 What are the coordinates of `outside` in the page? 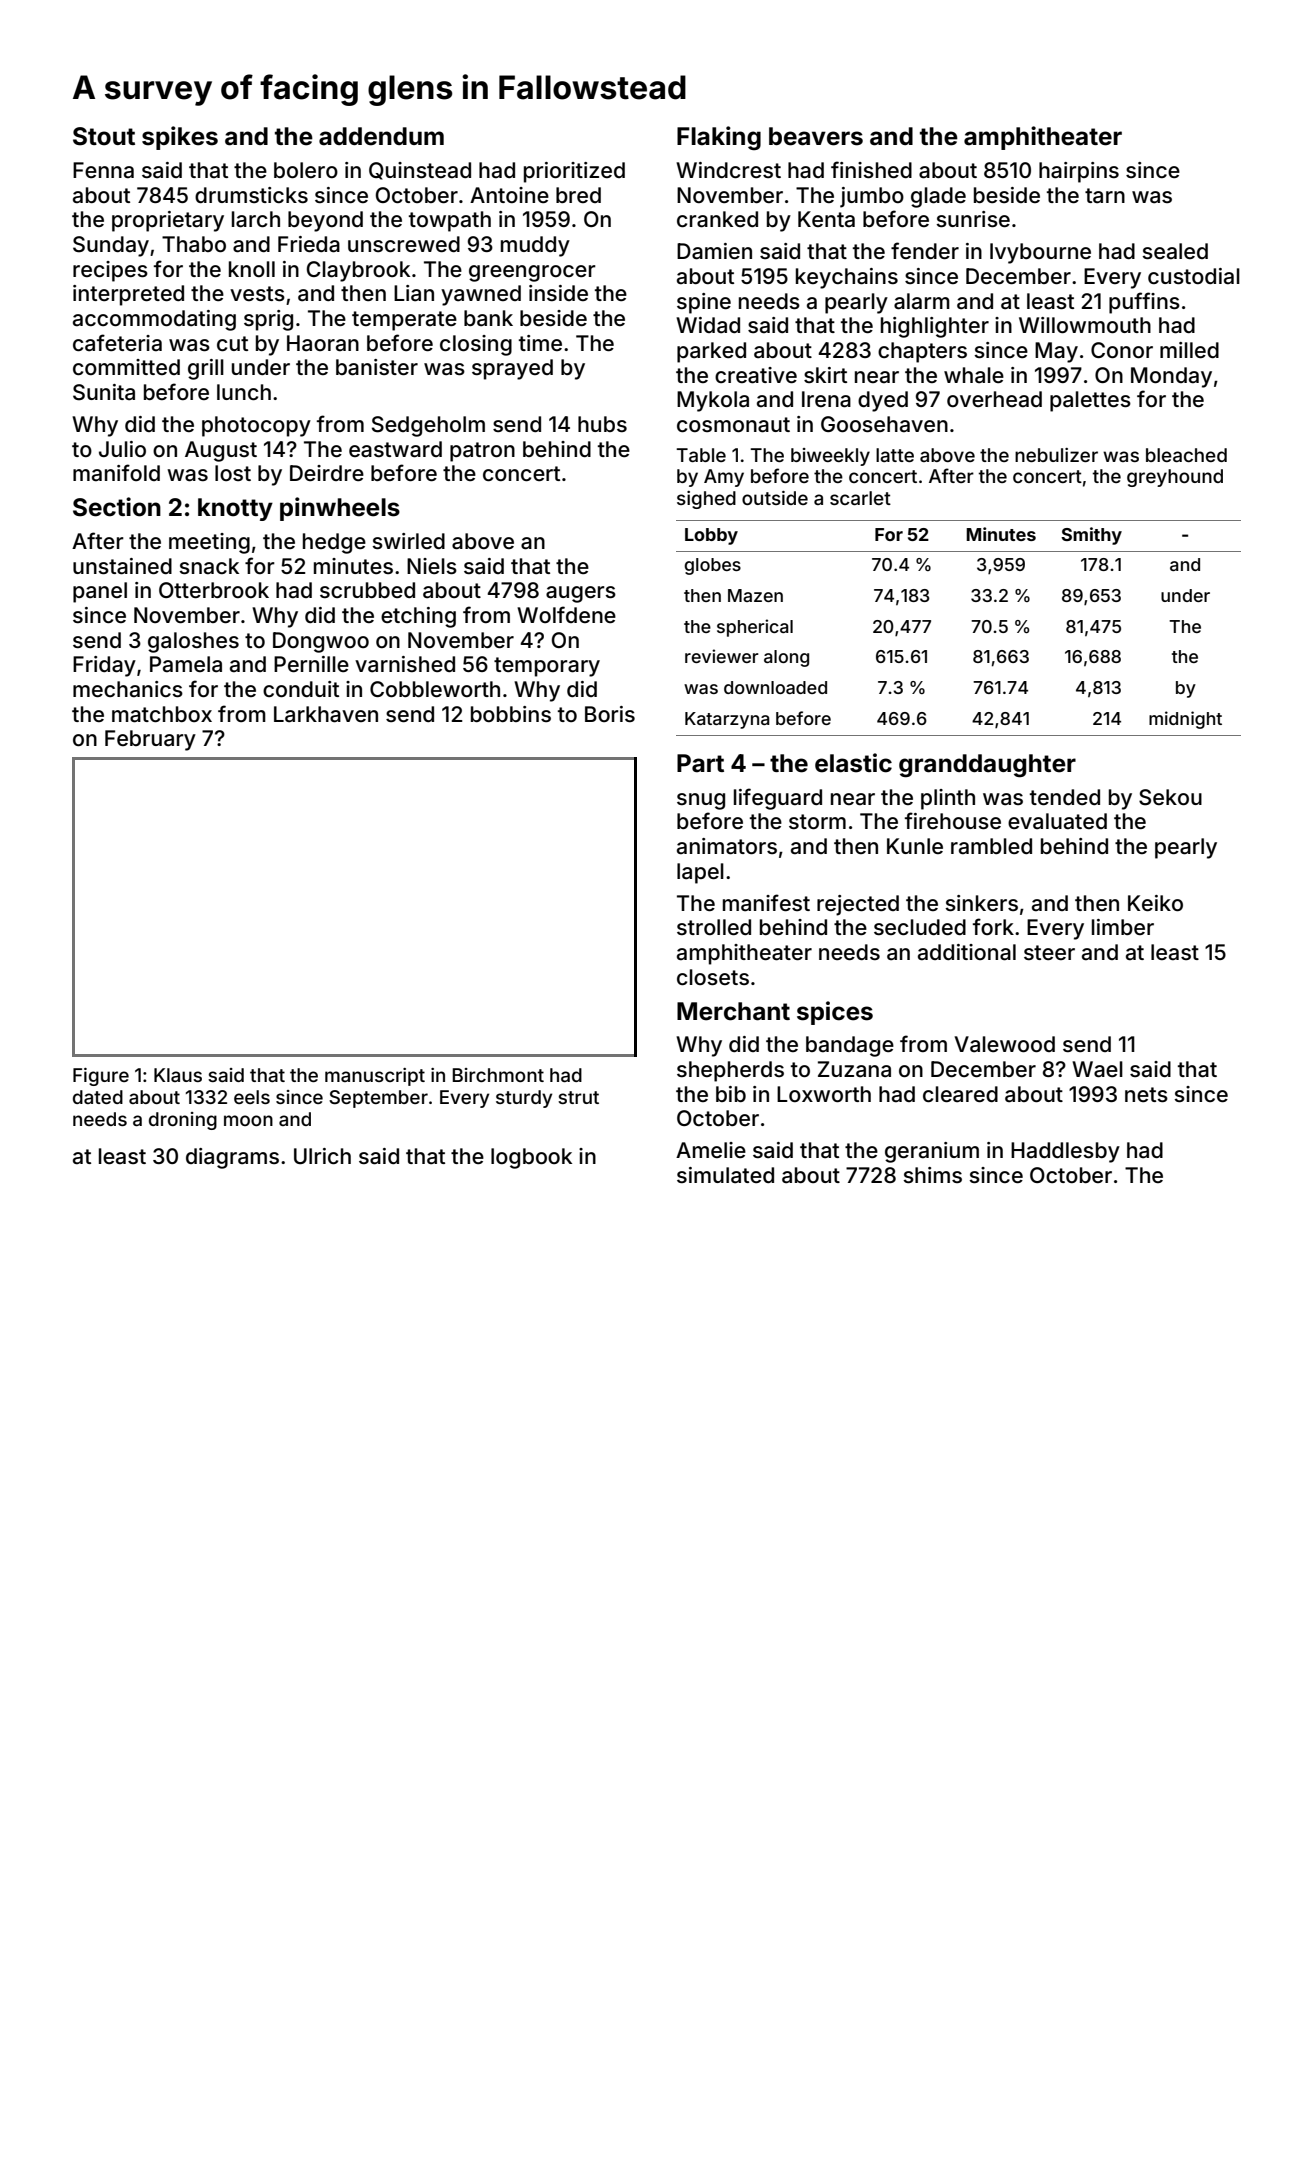 It's located at (775, 498).
